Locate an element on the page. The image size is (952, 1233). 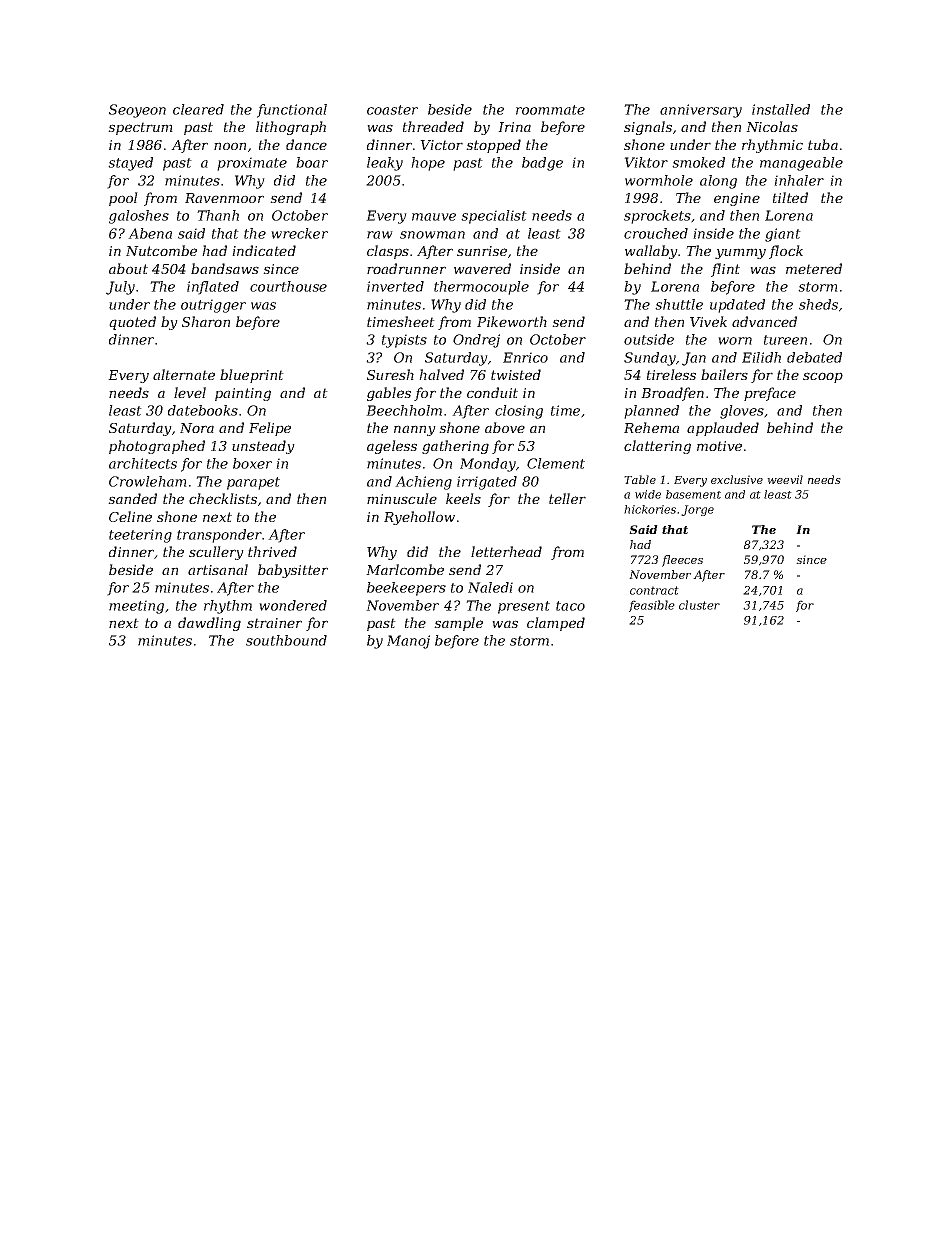
twisted is located at coordinates (516, 374).
